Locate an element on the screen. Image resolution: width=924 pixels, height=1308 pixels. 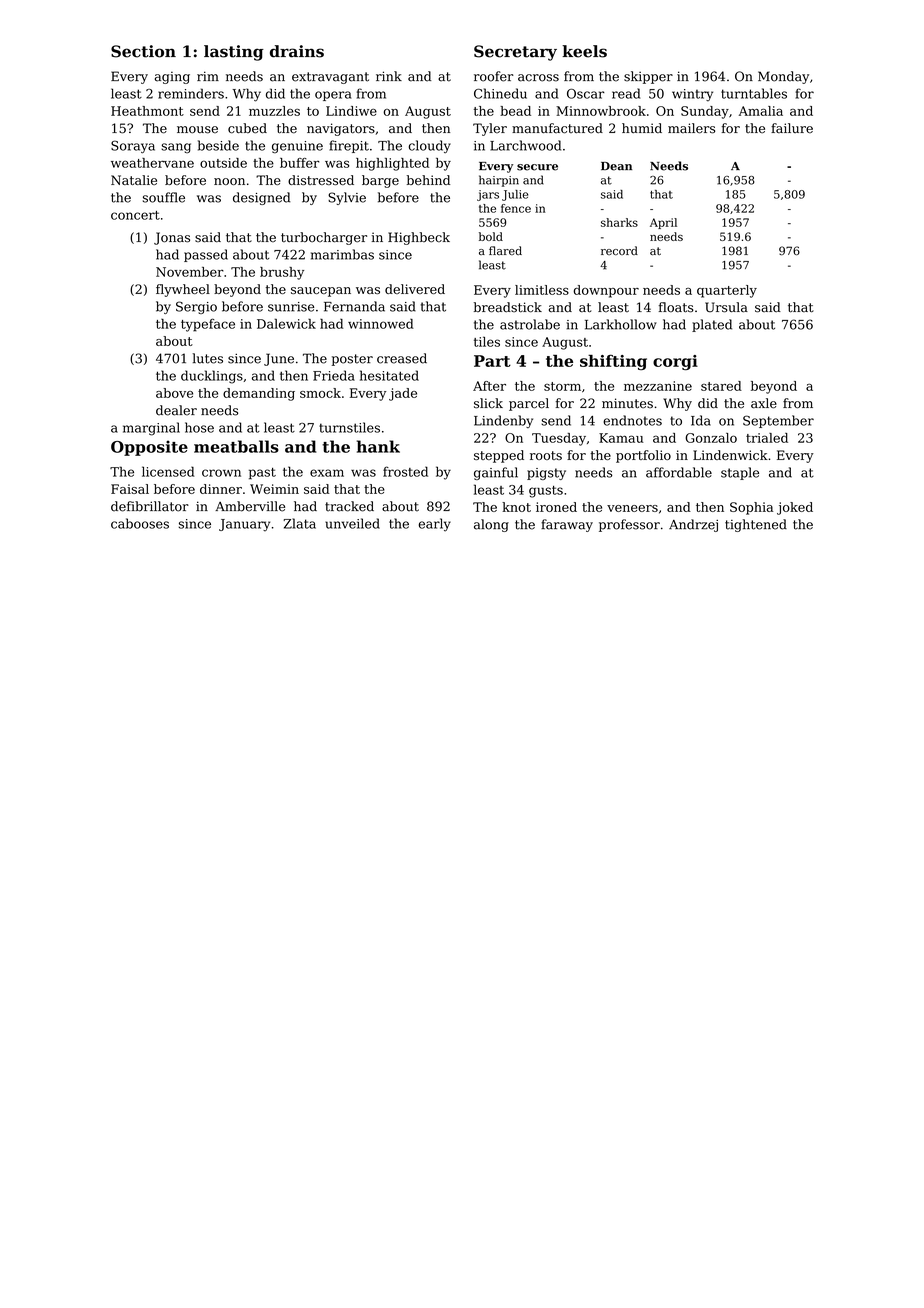
above is located at coordinates (174, 393).
